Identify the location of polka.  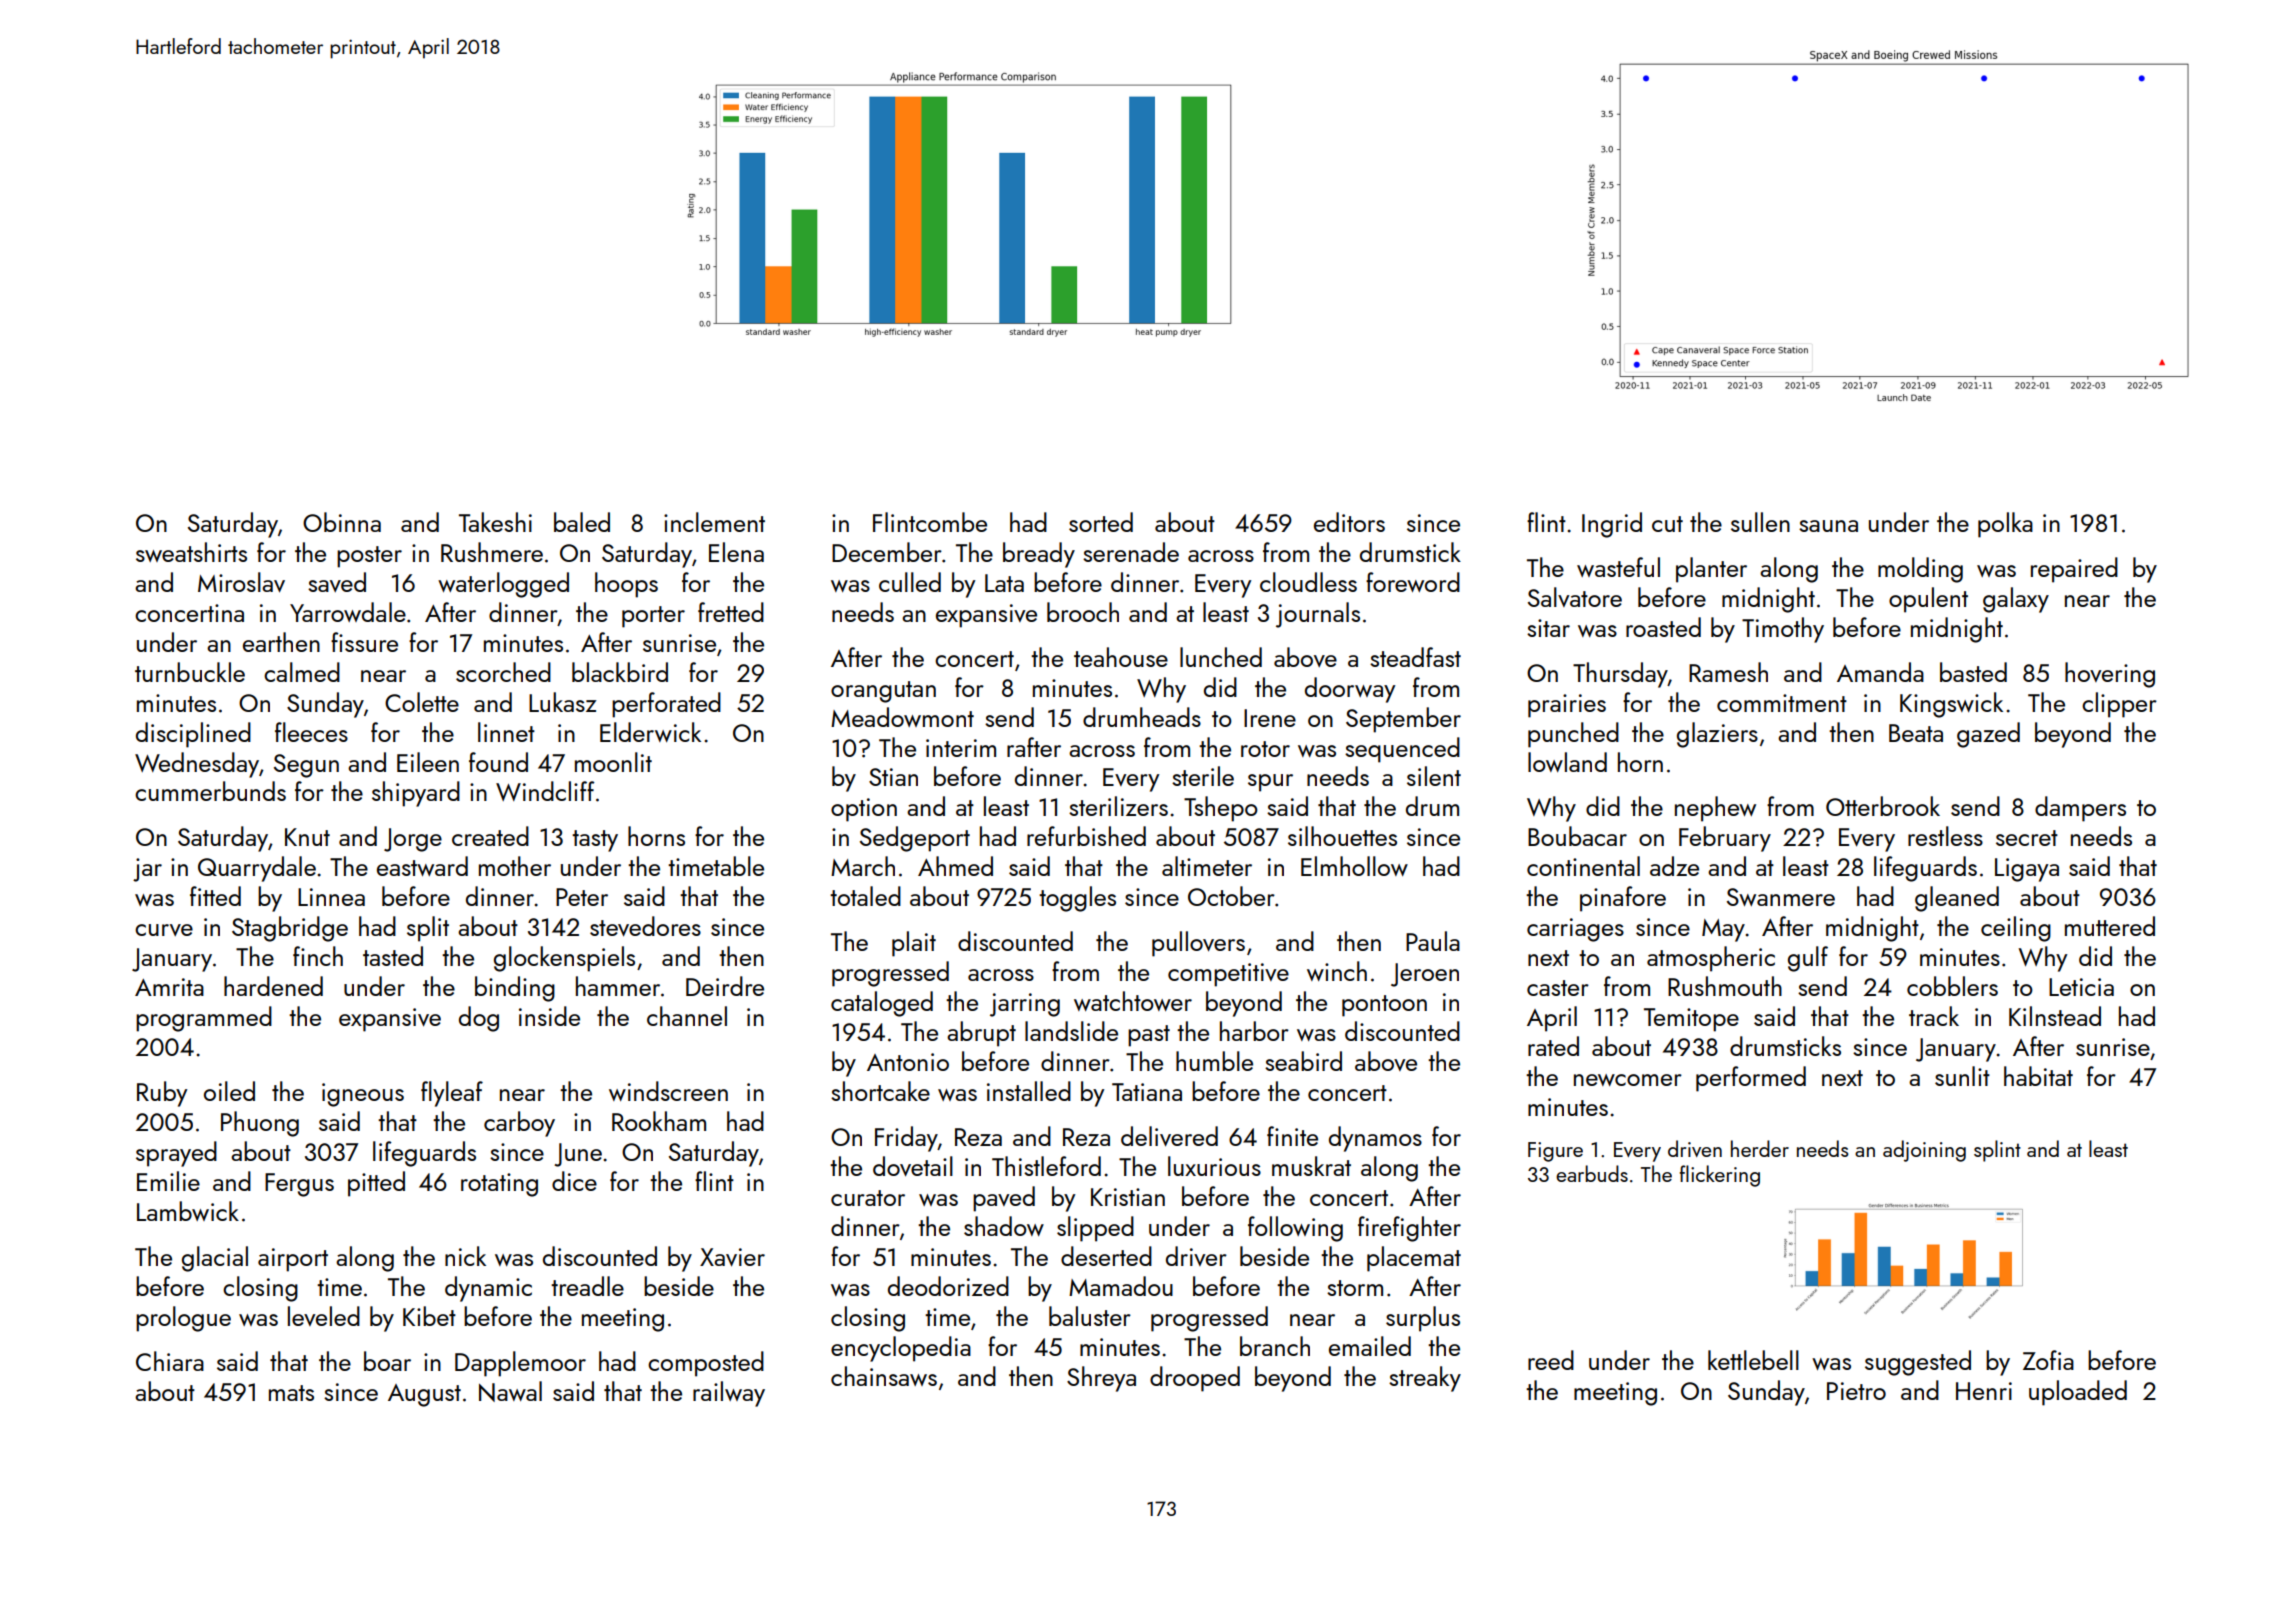
(2005, 525).
